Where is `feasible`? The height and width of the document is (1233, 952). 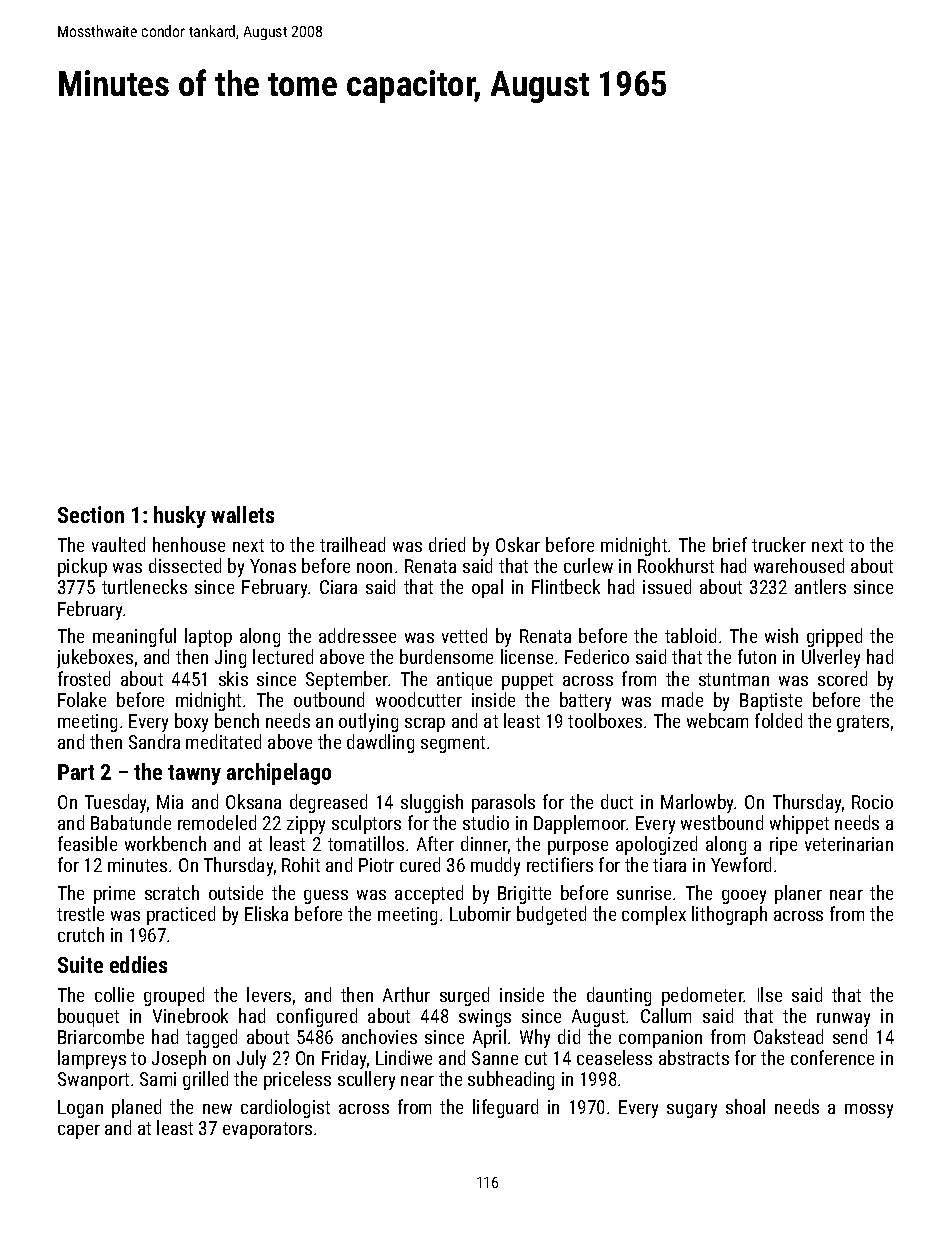
feasible is located at coordinates (87, 843).
